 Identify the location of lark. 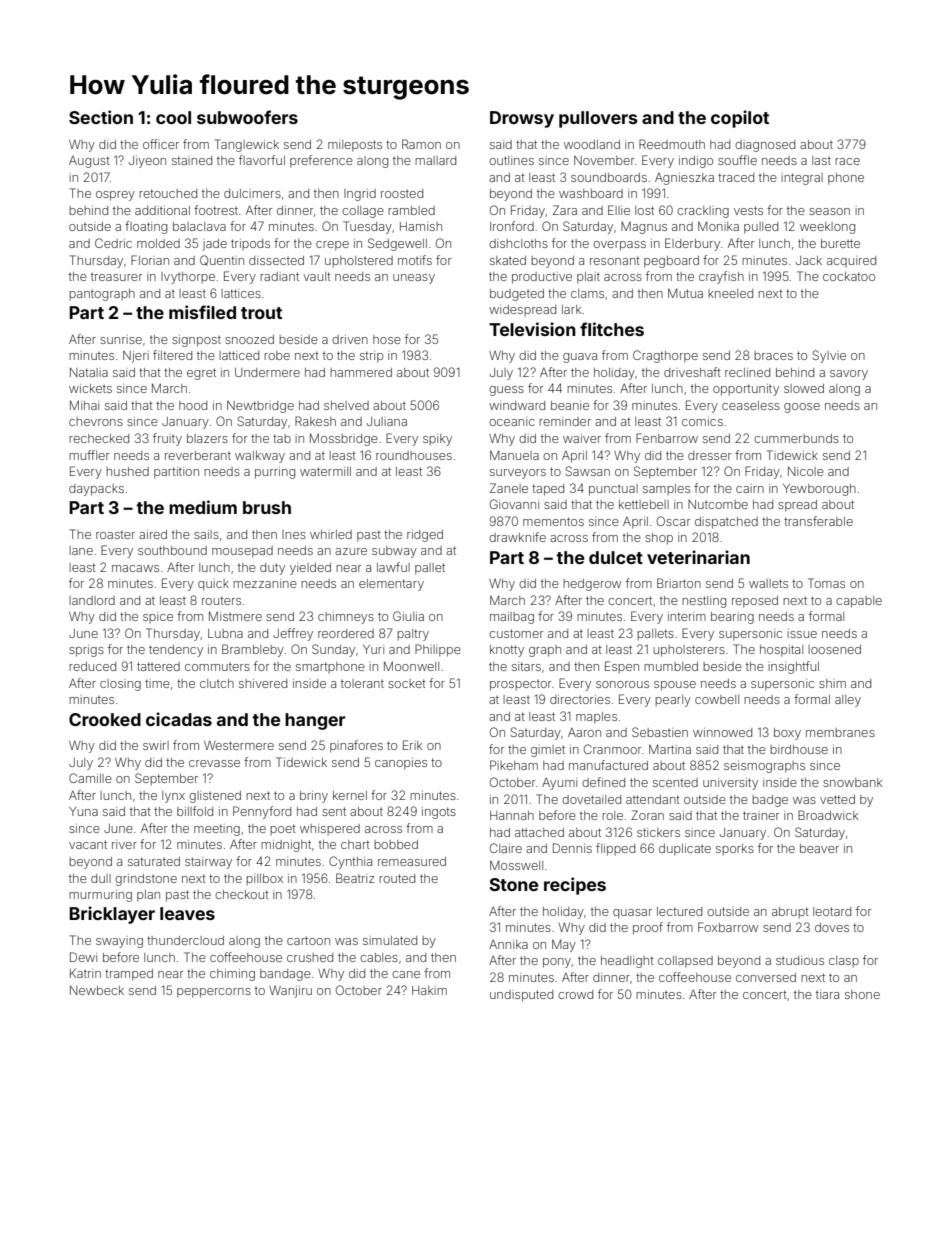
(571, 309).
